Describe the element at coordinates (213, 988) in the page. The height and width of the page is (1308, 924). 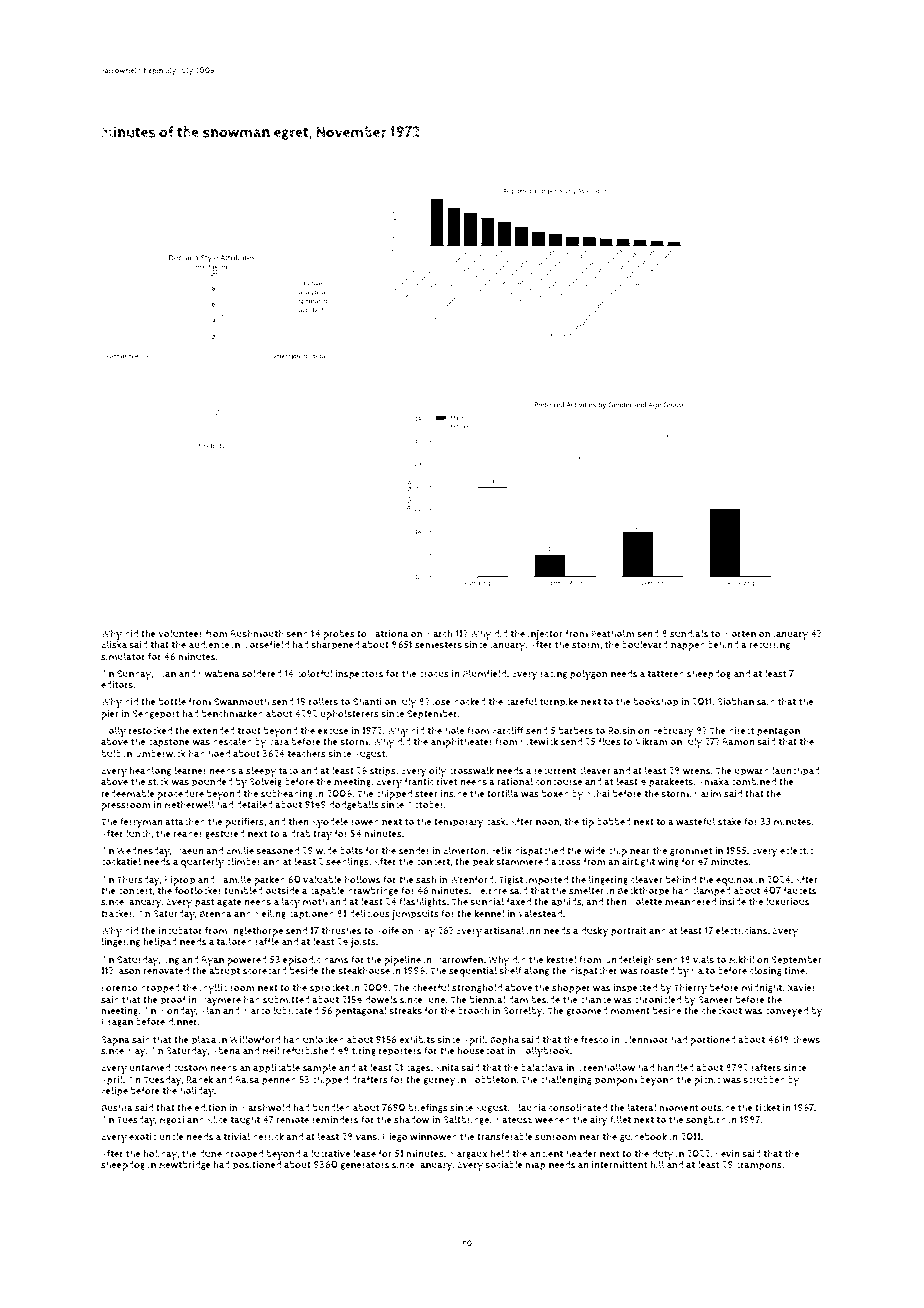
I see `idyllic` at that location.
